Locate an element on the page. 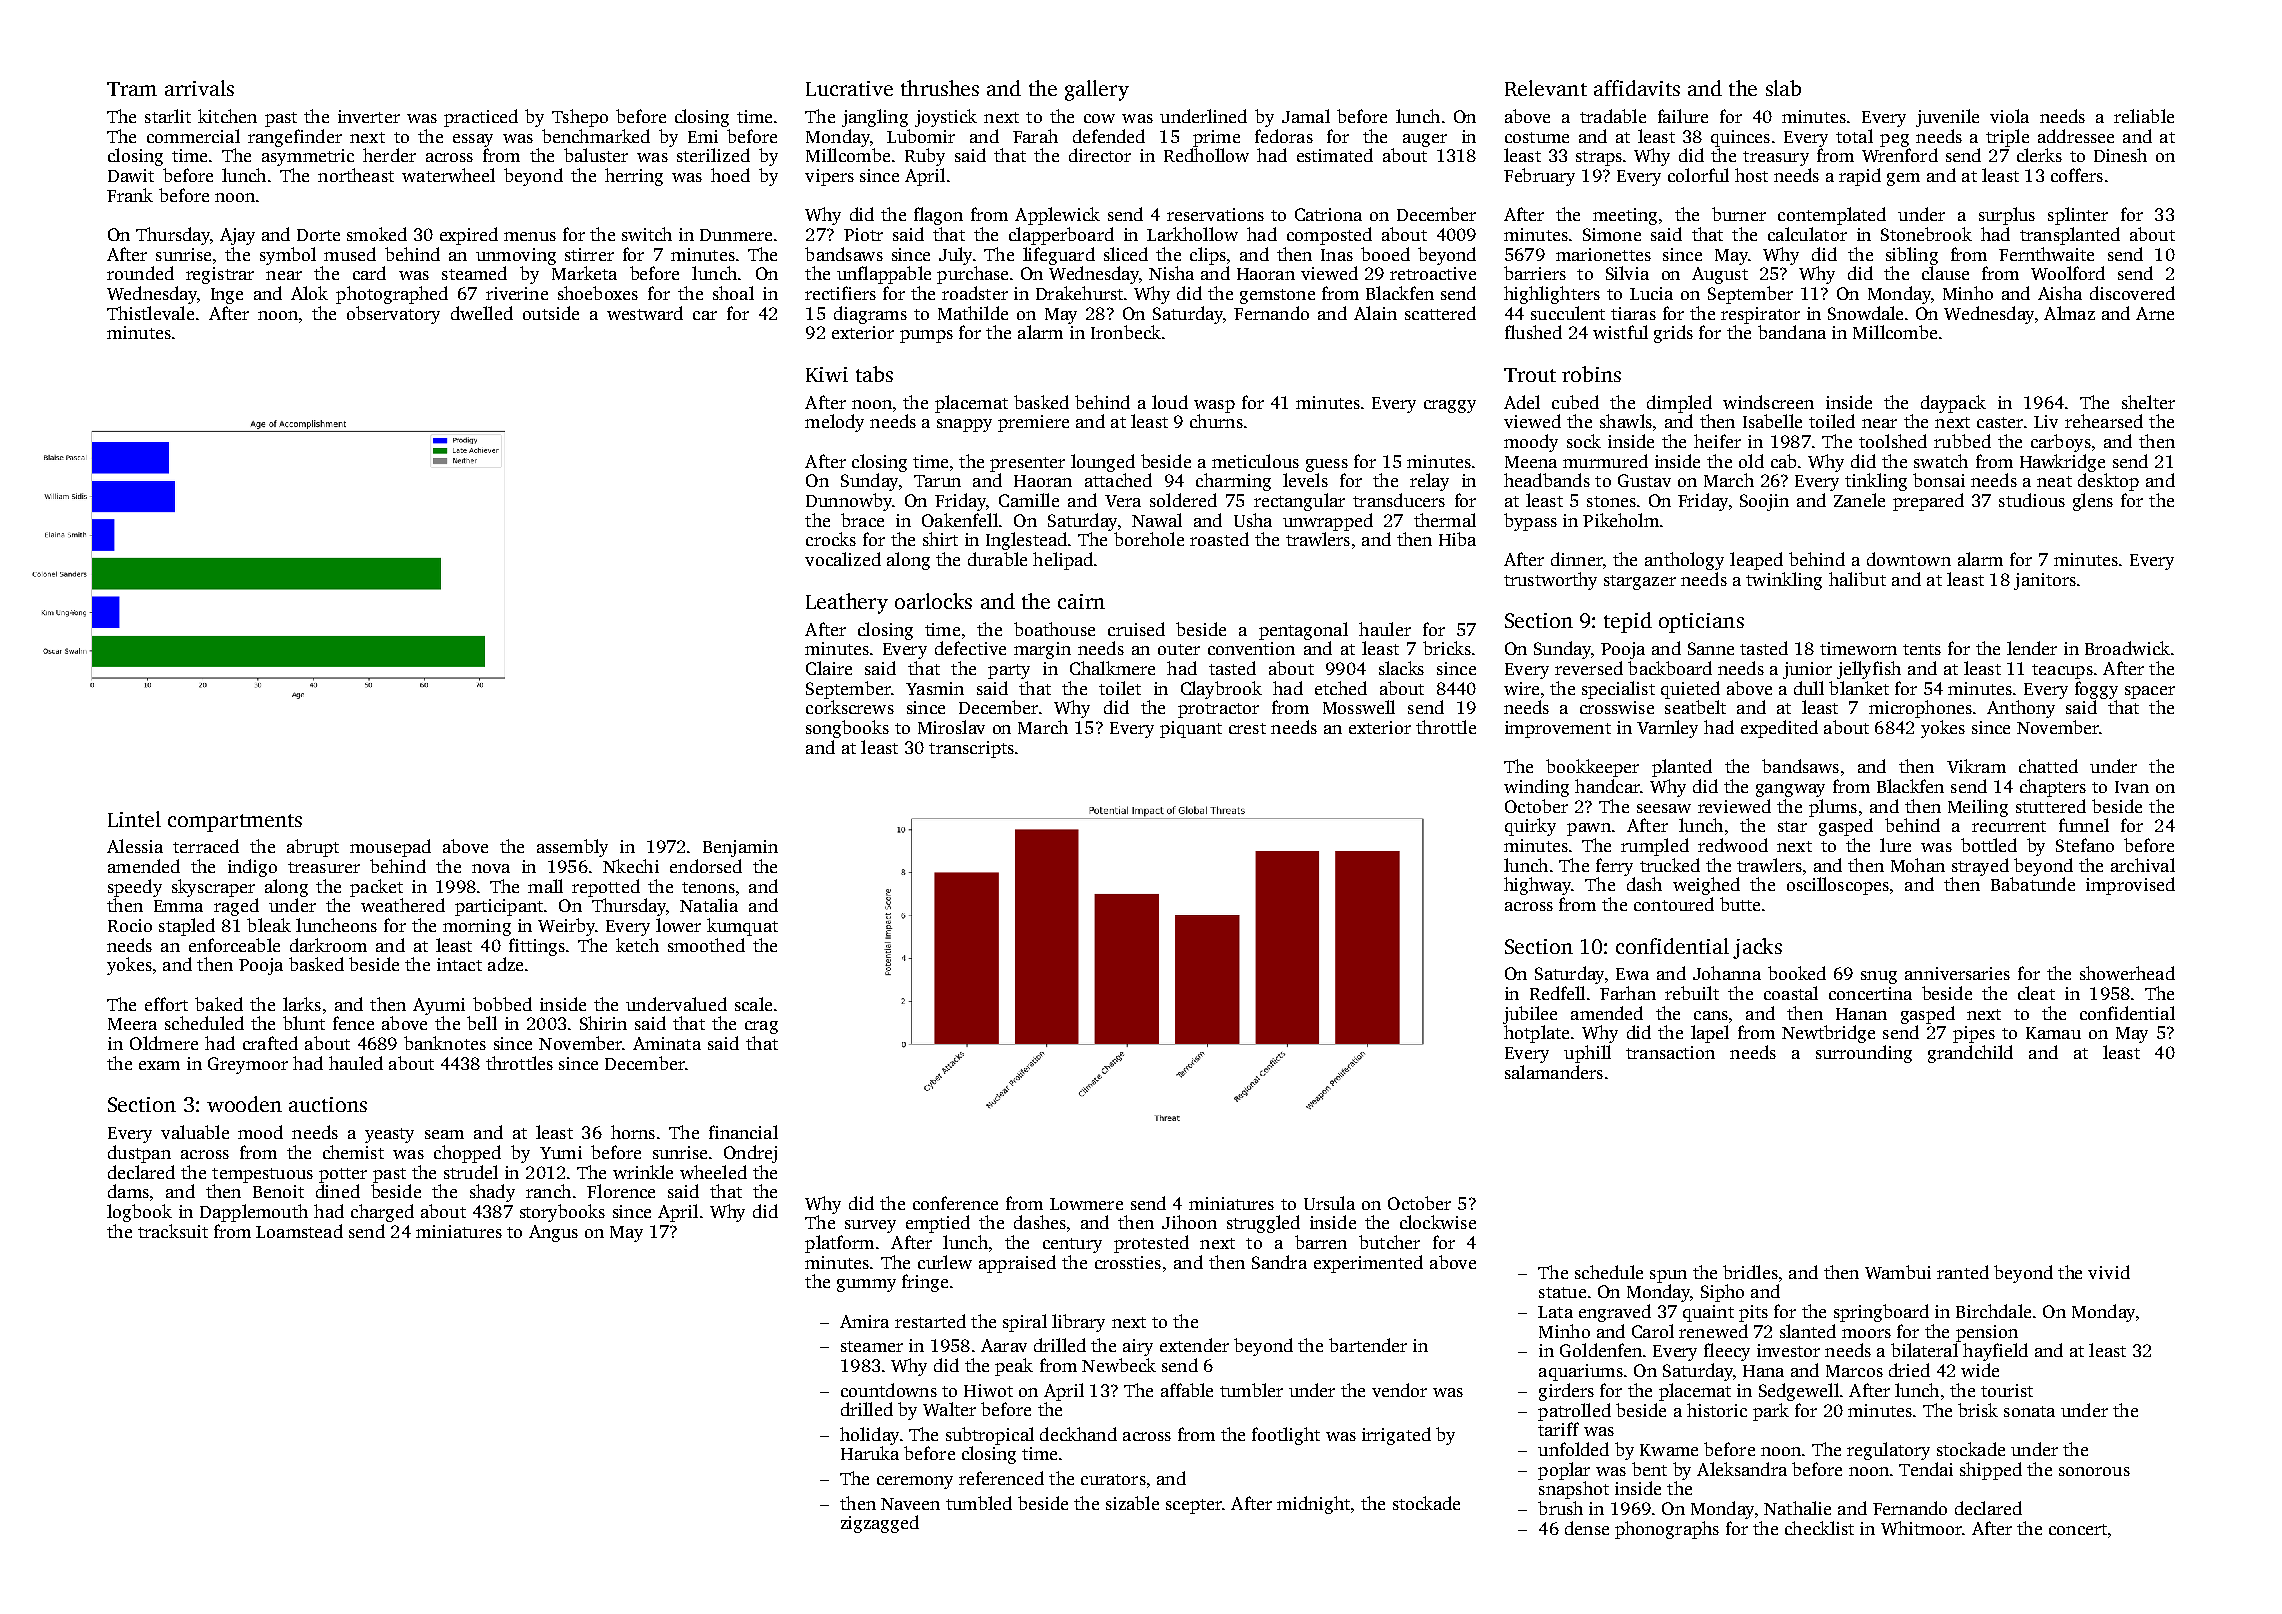  Lucrative is located at coordinates (849, 88).
